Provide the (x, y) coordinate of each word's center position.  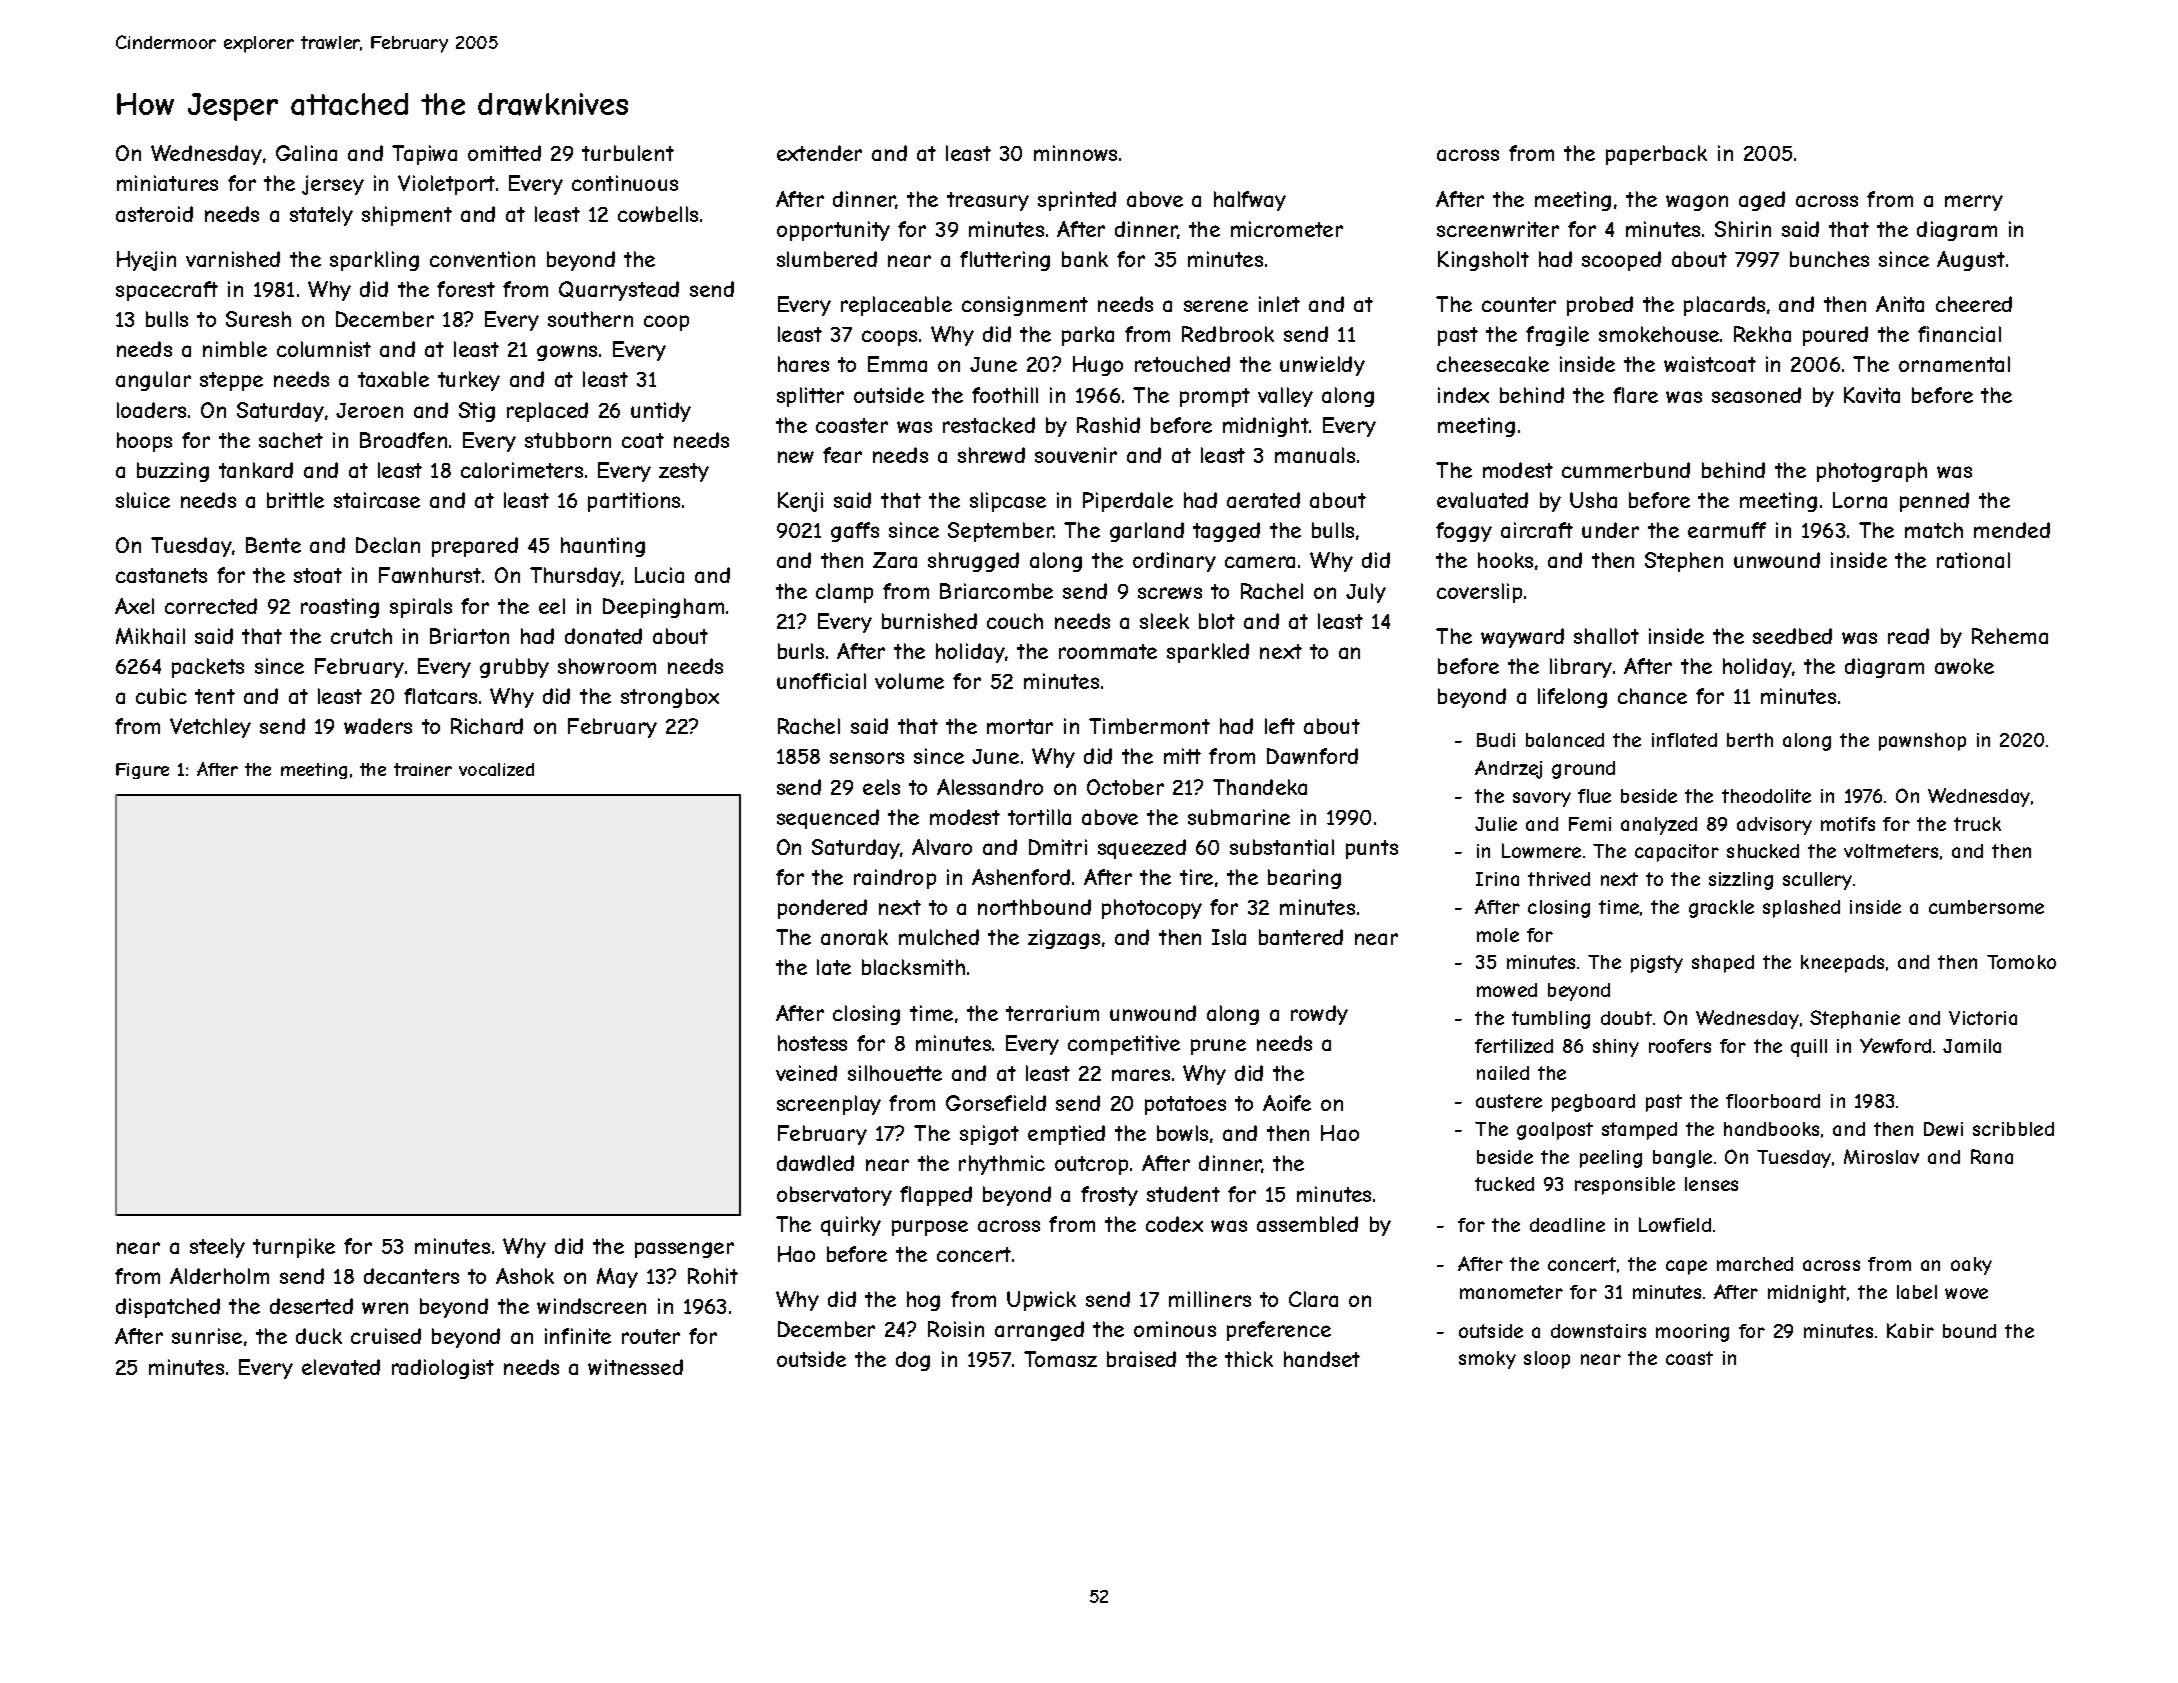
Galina (306, 153)
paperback (1656, 155)
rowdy (1319, 1015)
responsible (1625, 1186)
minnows (1075, 153)
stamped (1639, 1131)
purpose (930, 1228)
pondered (822, 909)
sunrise (207, 1336)
